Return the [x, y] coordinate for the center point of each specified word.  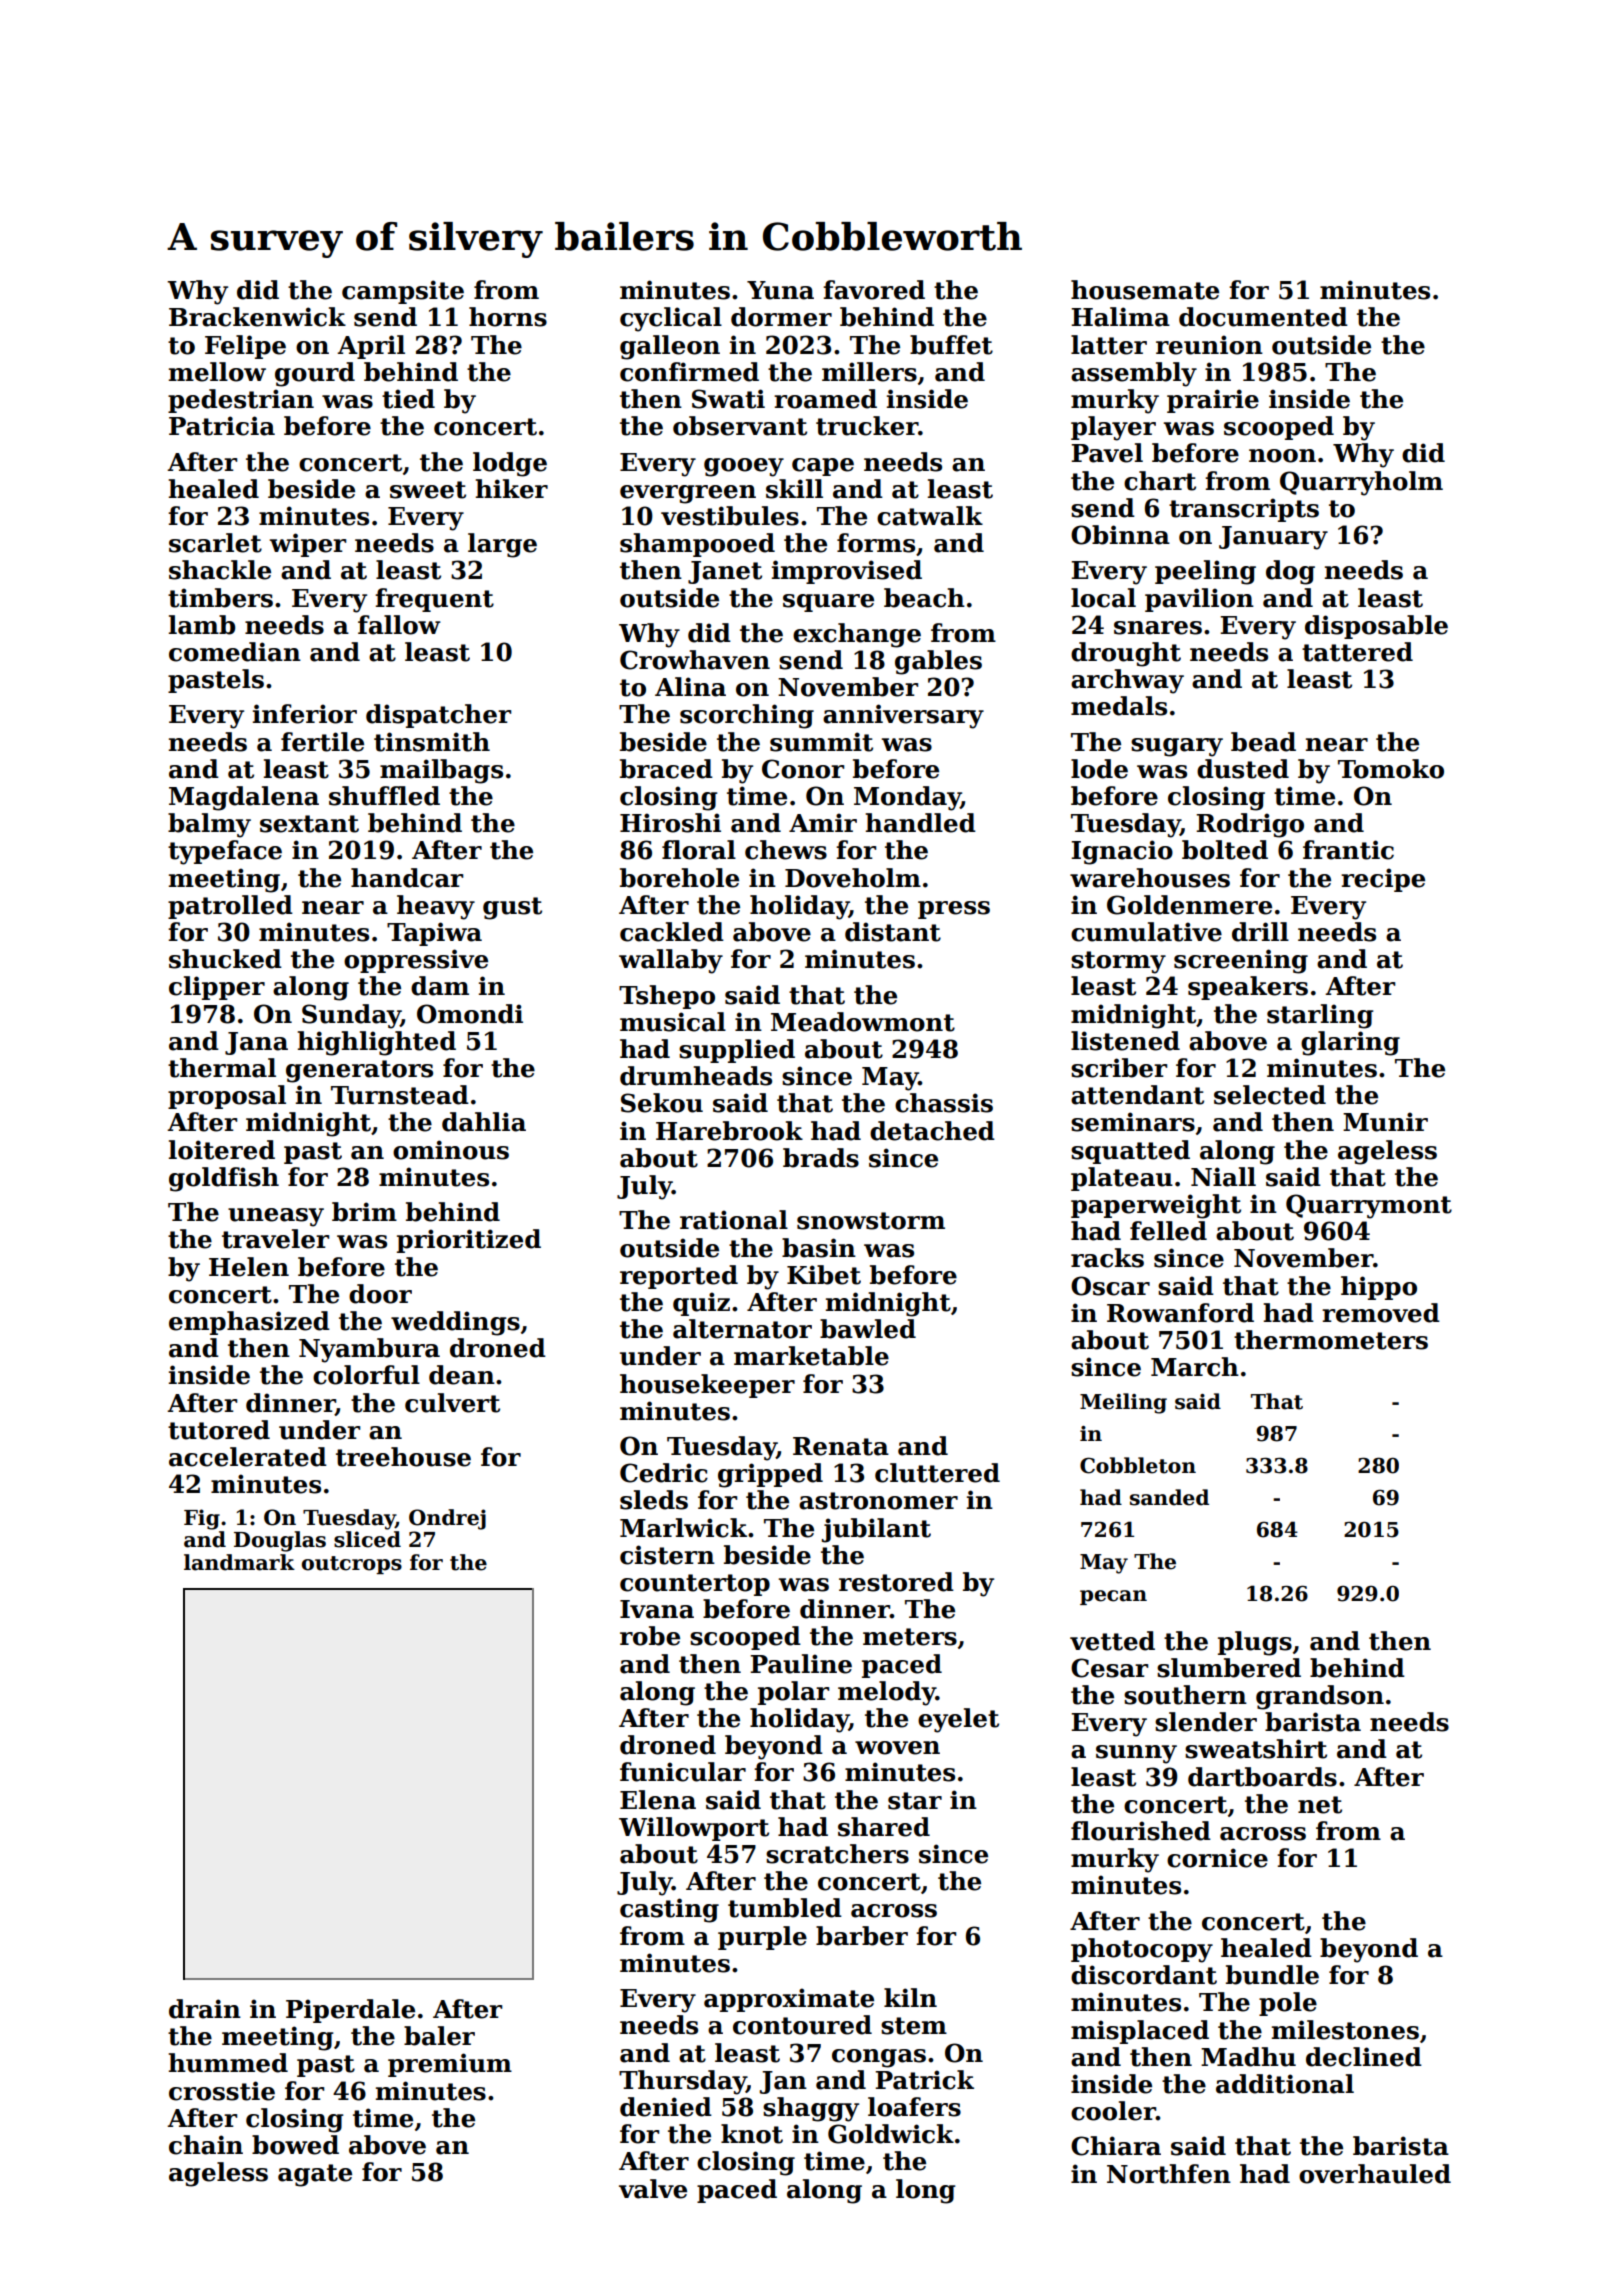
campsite [403, 292]
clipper [217, 988]
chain [206, 2145]
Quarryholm [1361, 483]
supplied [737, 1051]
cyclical [671, 319]
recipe [1383, 880]
